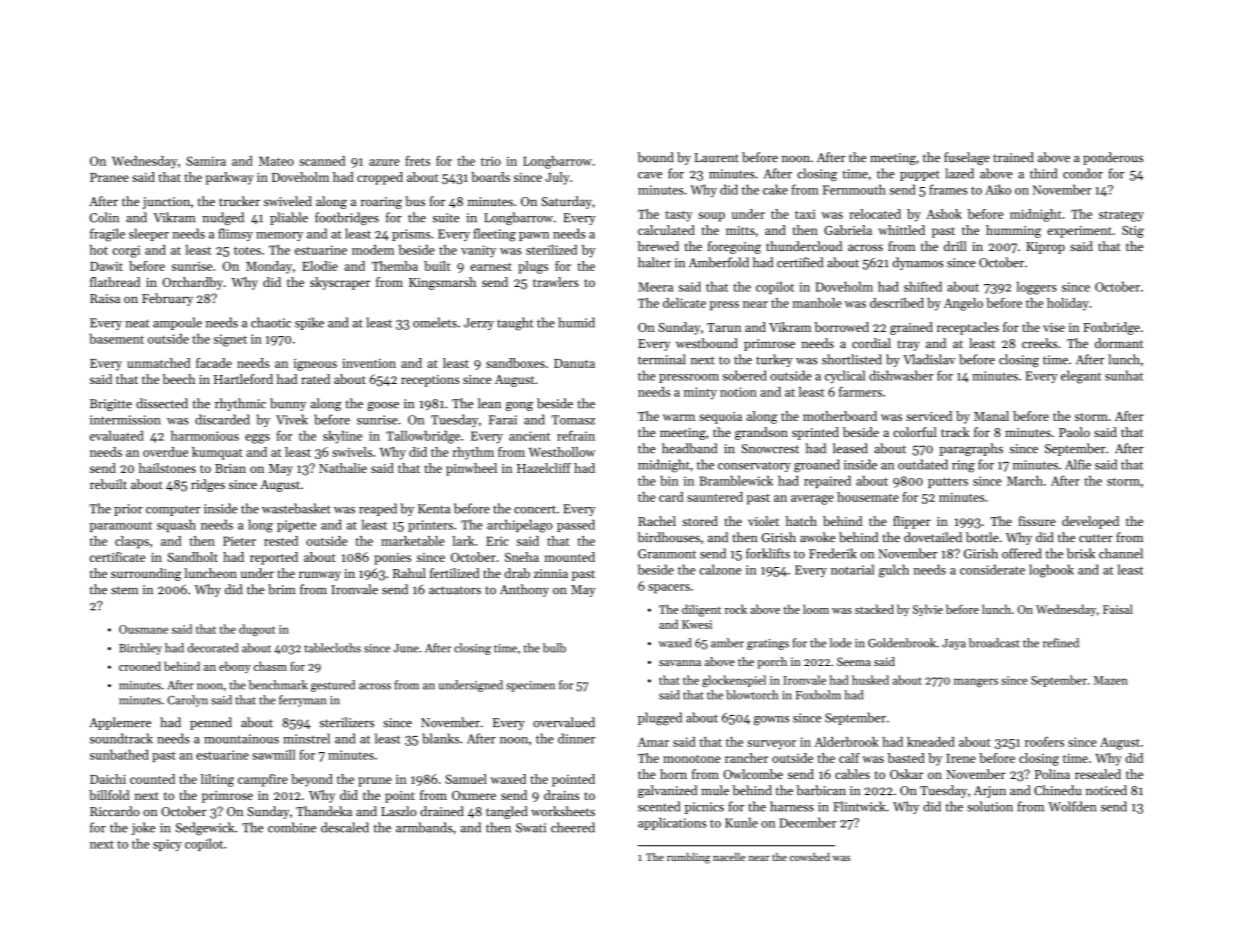 The height and width of the document is (952, 1233). Describe the element at coordinates (205, 436) in the document. I see `harmonious` at that location.
